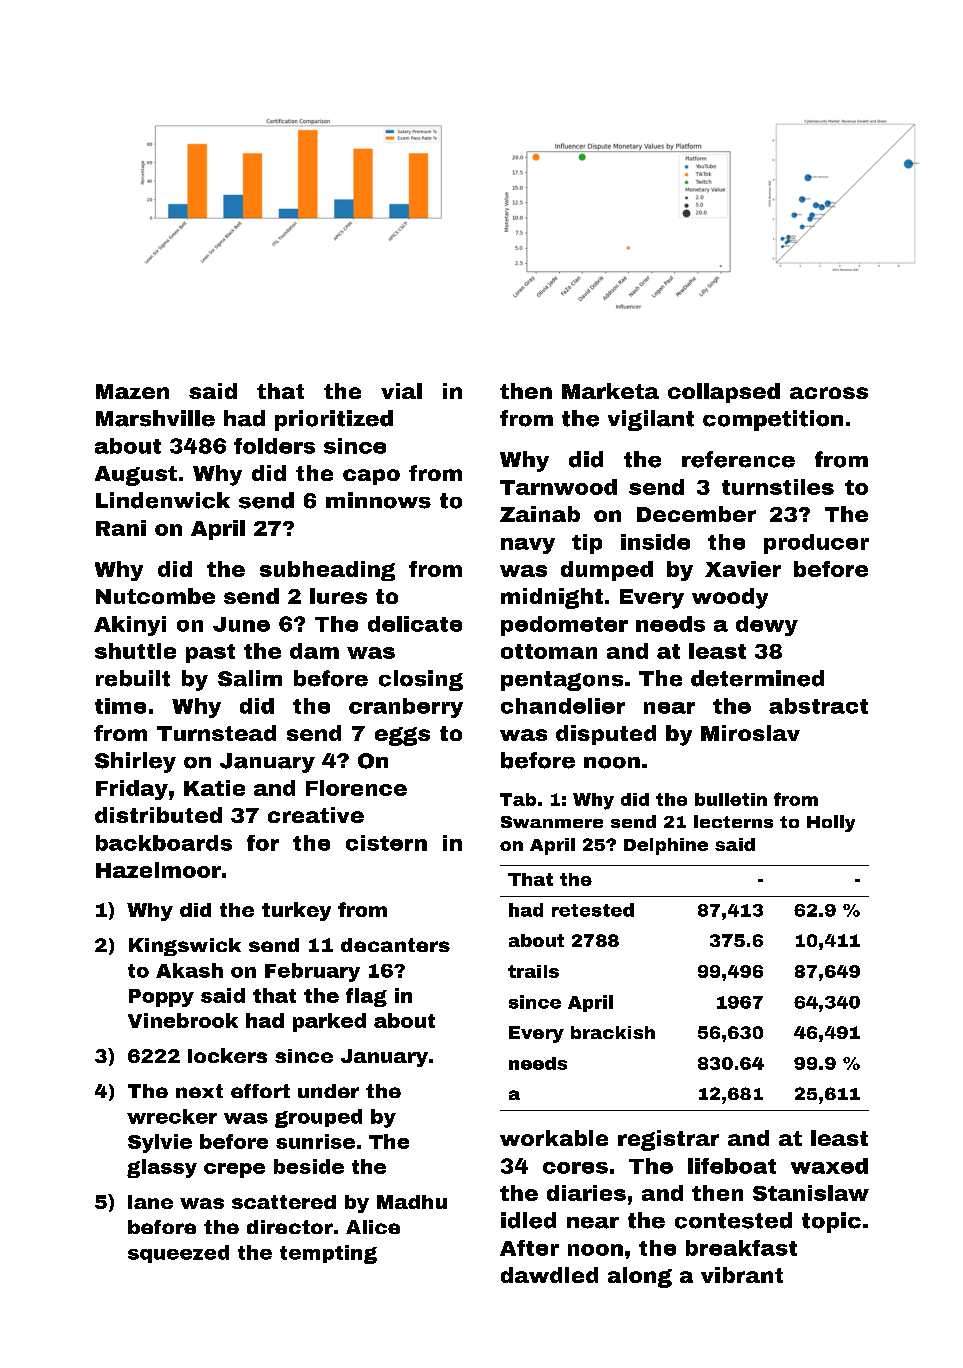 This screenshot has width=963, height=1368. Describe the element at coordinates (178, 1254) in the screenshot. I see `squeezed` at that location.
